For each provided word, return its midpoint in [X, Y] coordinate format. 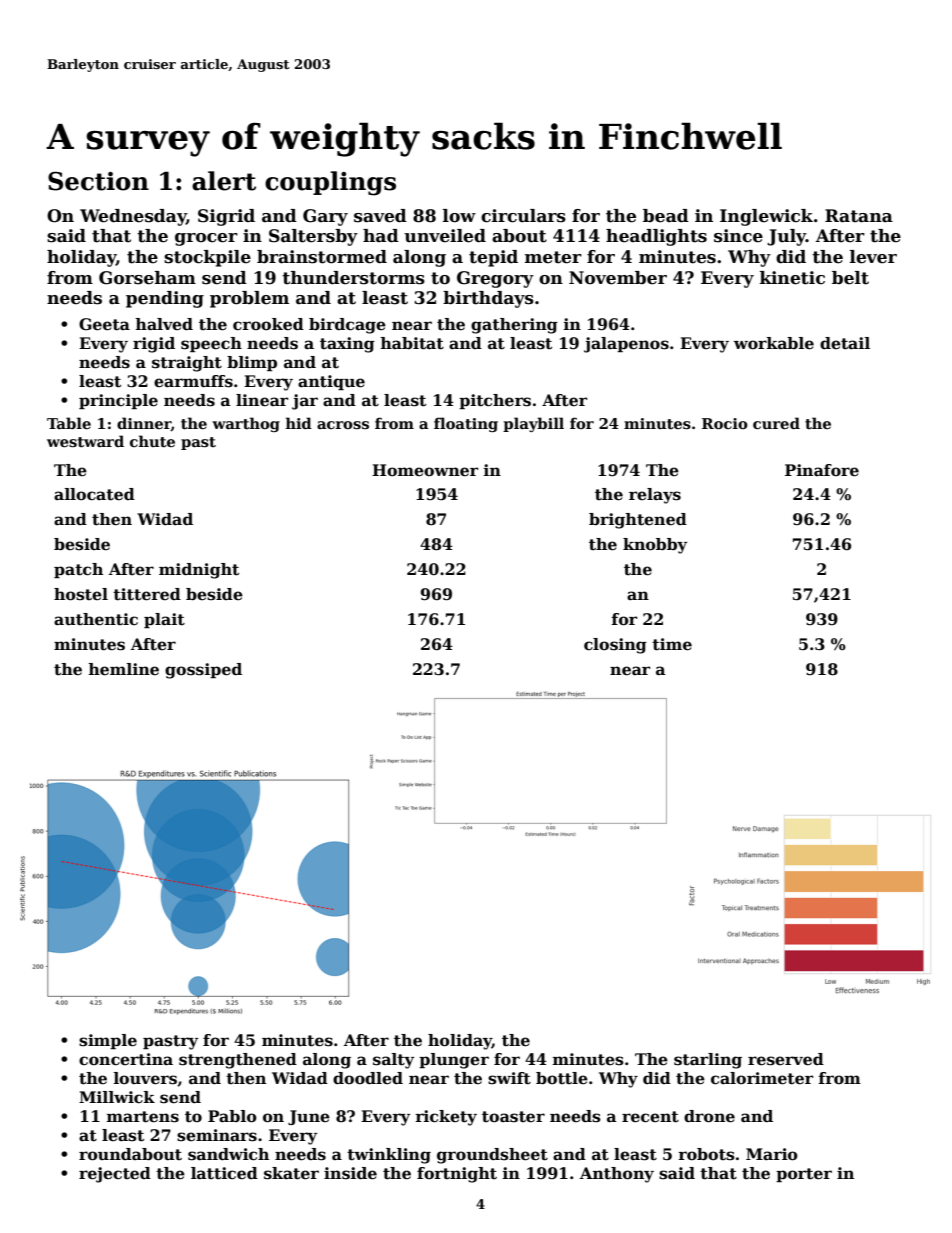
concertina [126, 1059]
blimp [252, 363]
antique [331, 382]
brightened [638, 521]
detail [845, 343]
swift [509, 1078]
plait [164, 620]
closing [615, 646]
